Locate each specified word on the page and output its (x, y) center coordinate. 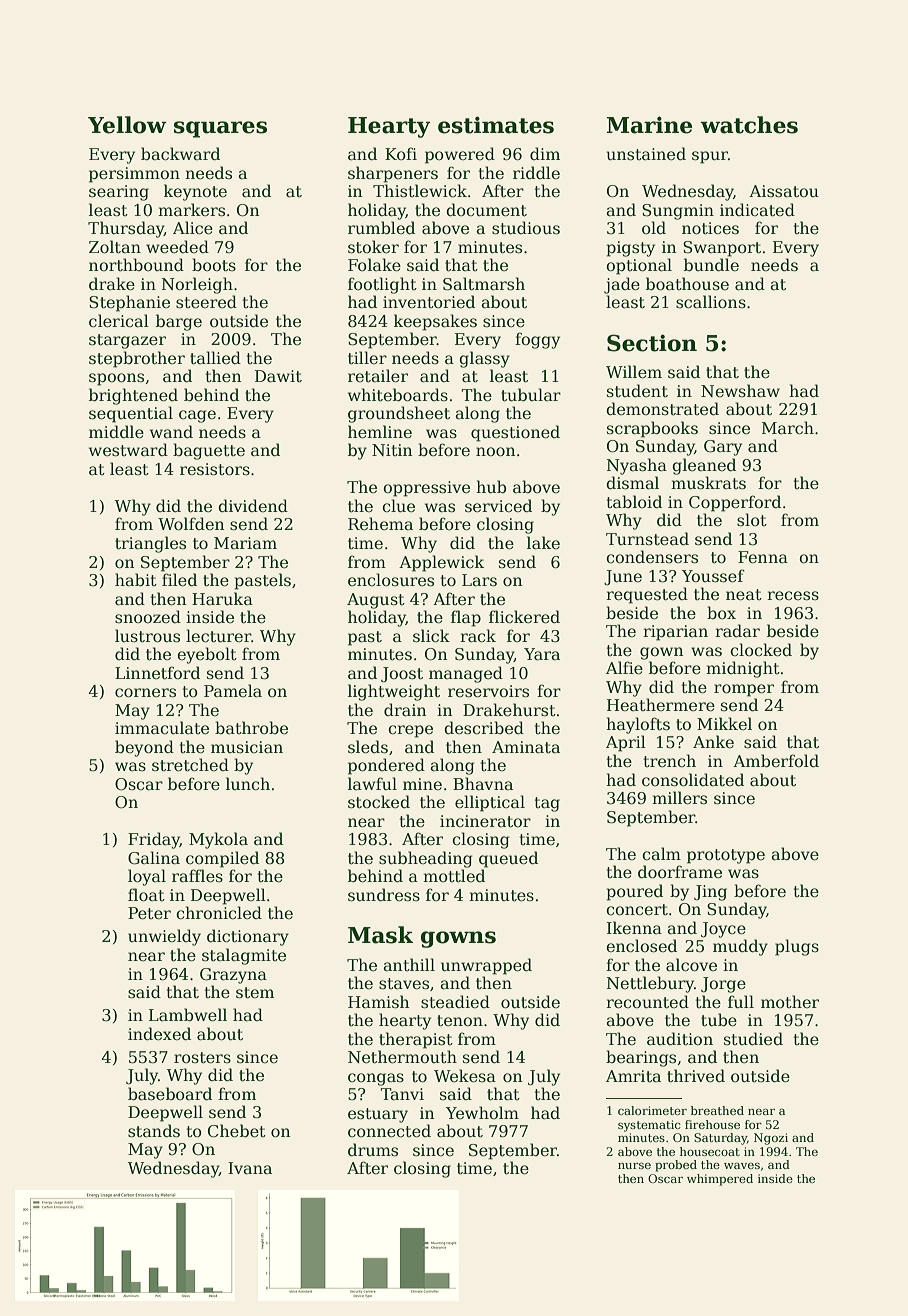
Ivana (250, 1168)
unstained (646, 154)
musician (247, 747)
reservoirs (488, 691)
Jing (710, 893)
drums (373, 1149)
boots (214, 265)
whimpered (720, 1180)
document (486, 210)
